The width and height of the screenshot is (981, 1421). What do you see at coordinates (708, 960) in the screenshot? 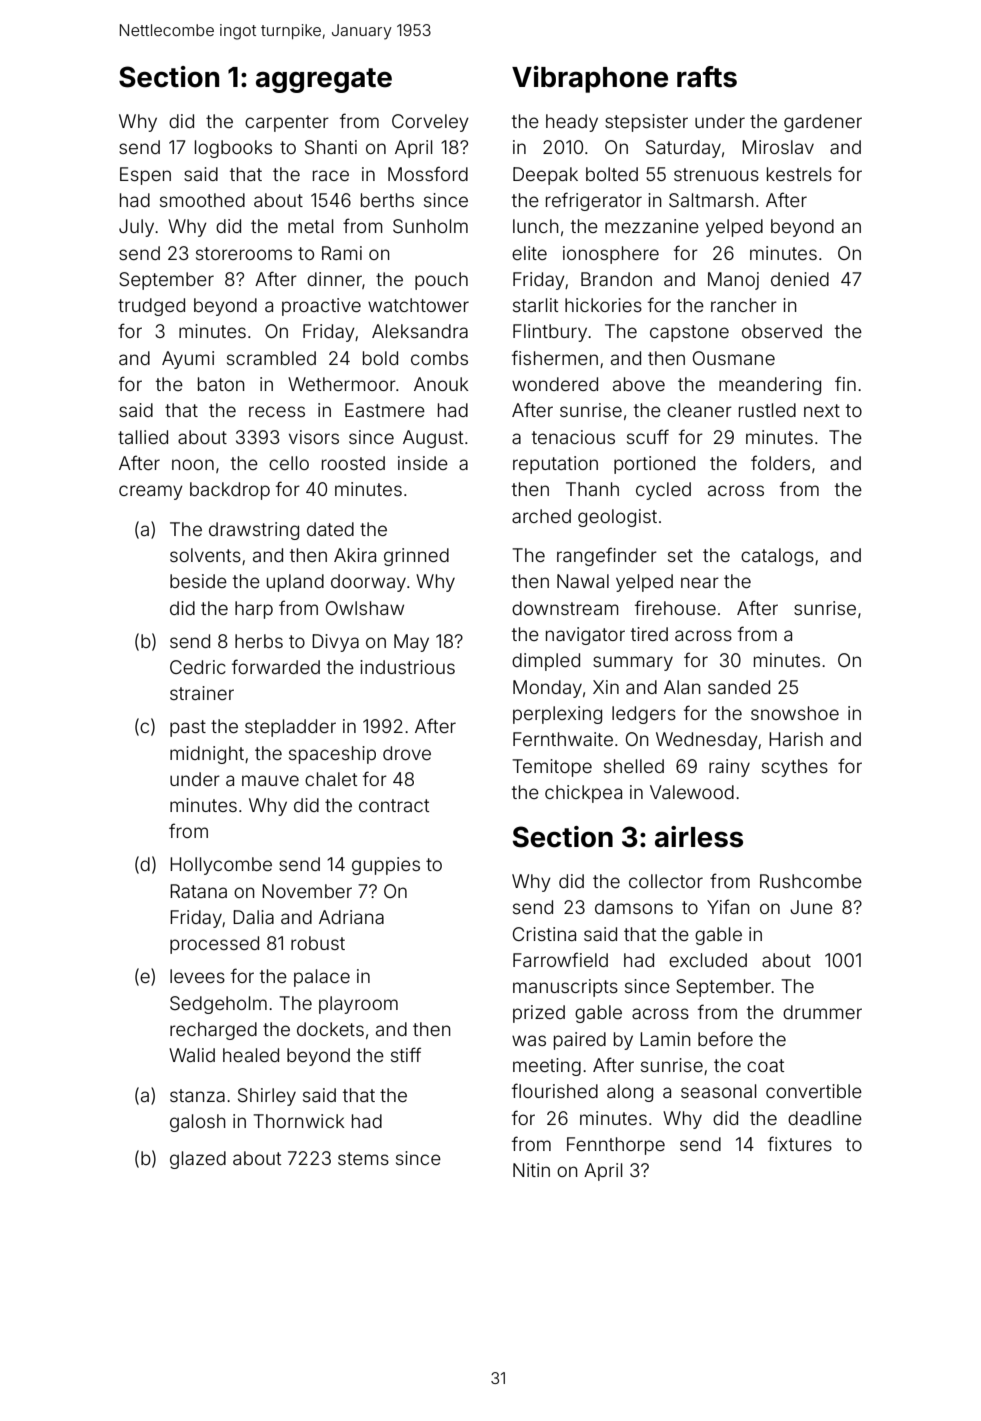
I see `excluded` at bounding box center [708, 960].
